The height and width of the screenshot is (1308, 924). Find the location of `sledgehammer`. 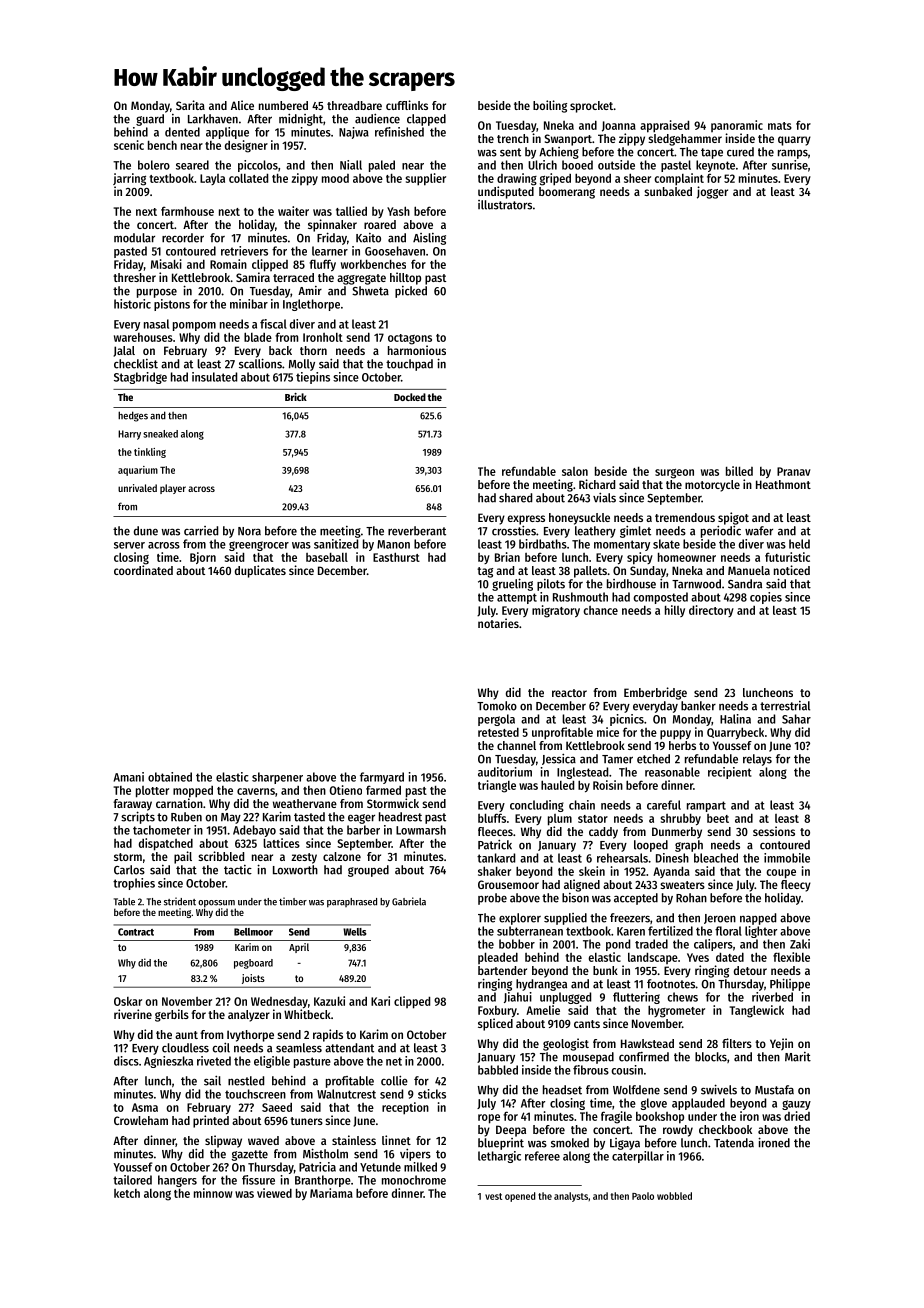

sledgehammer is located at coordinates (685, 140).
